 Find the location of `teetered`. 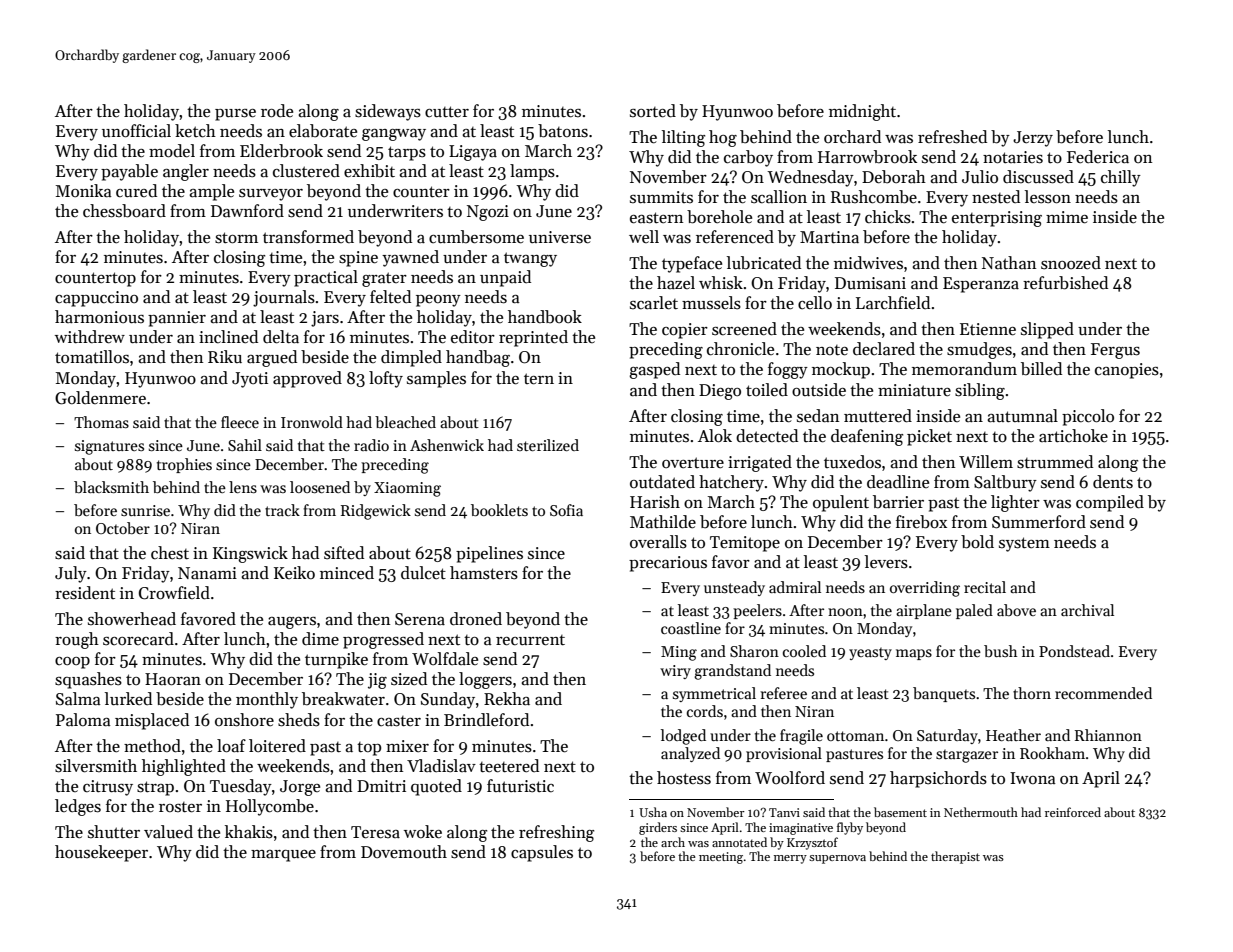

teetered is located at coordinates (509, 766).
